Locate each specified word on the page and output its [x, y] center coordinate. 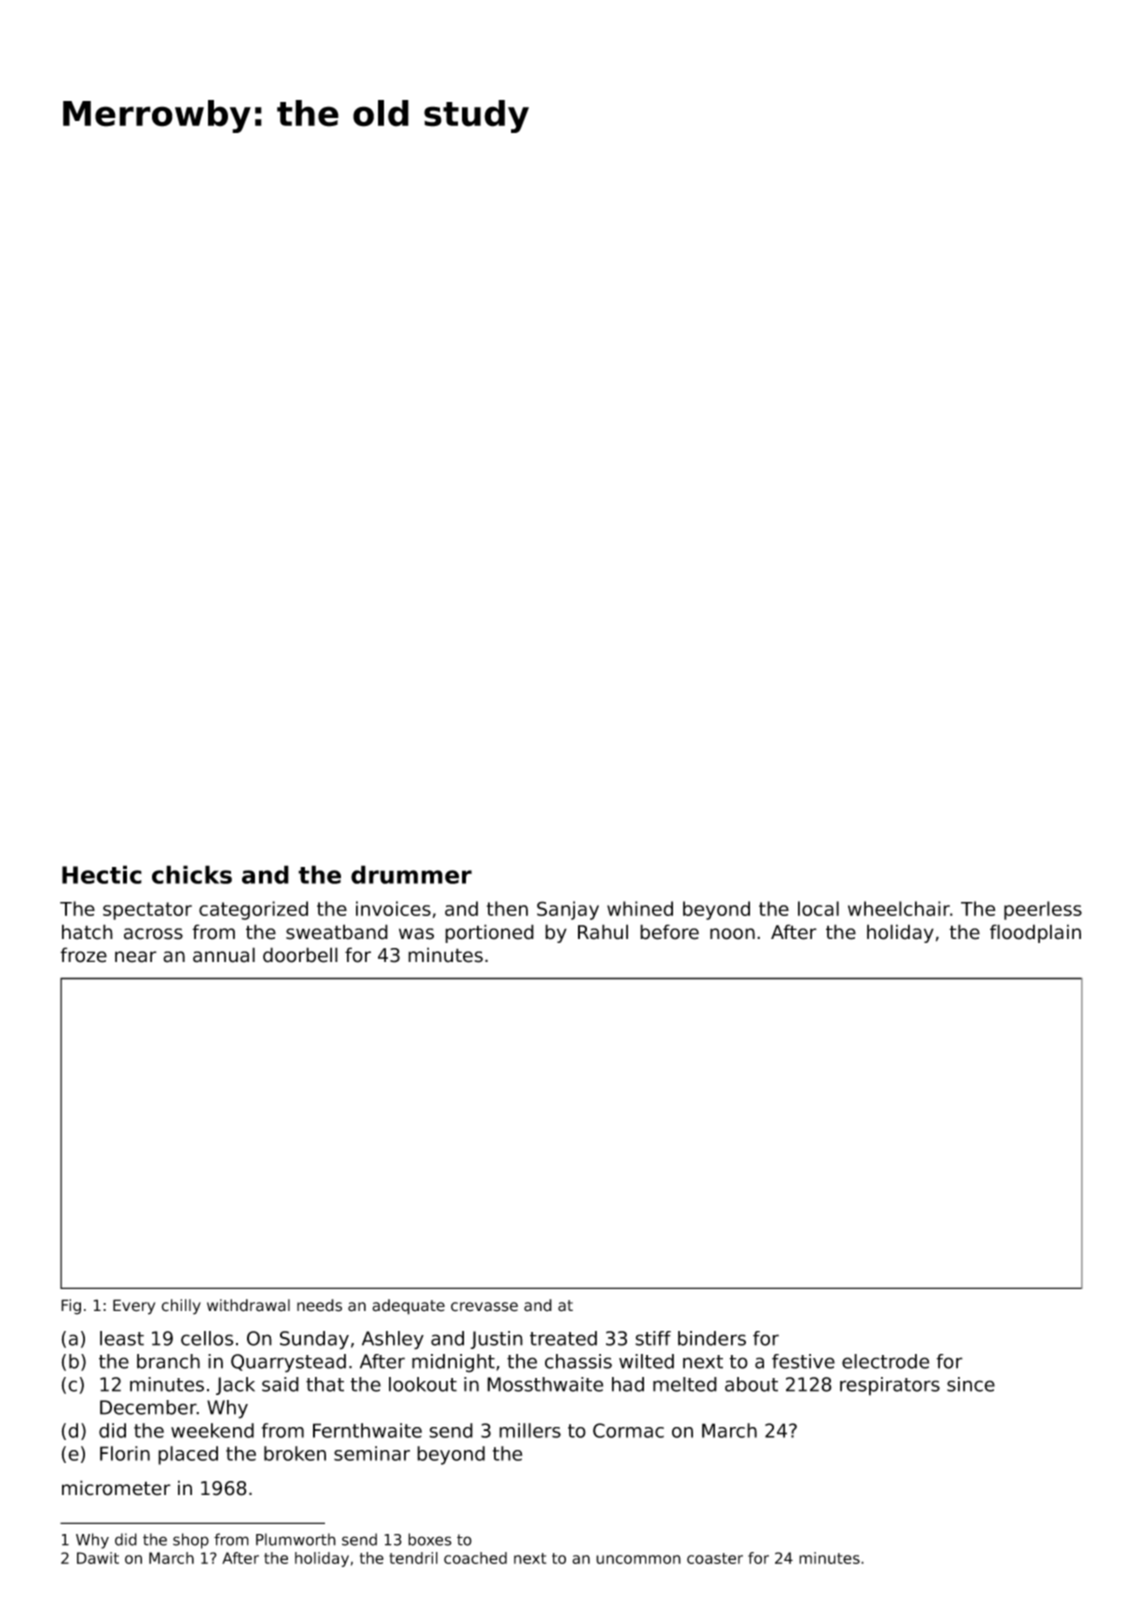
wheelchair [899, 908]
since [971, 1384]
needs [319, 1305]
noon [732, 934]
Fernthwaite [367, 1430]
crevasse [484, 1307]
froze [83, 955]
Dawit [98, 1558]
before [669, 932]
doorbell [300, 955]
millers [530, 1430]
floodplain [1035, 933]
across [153, 934]
